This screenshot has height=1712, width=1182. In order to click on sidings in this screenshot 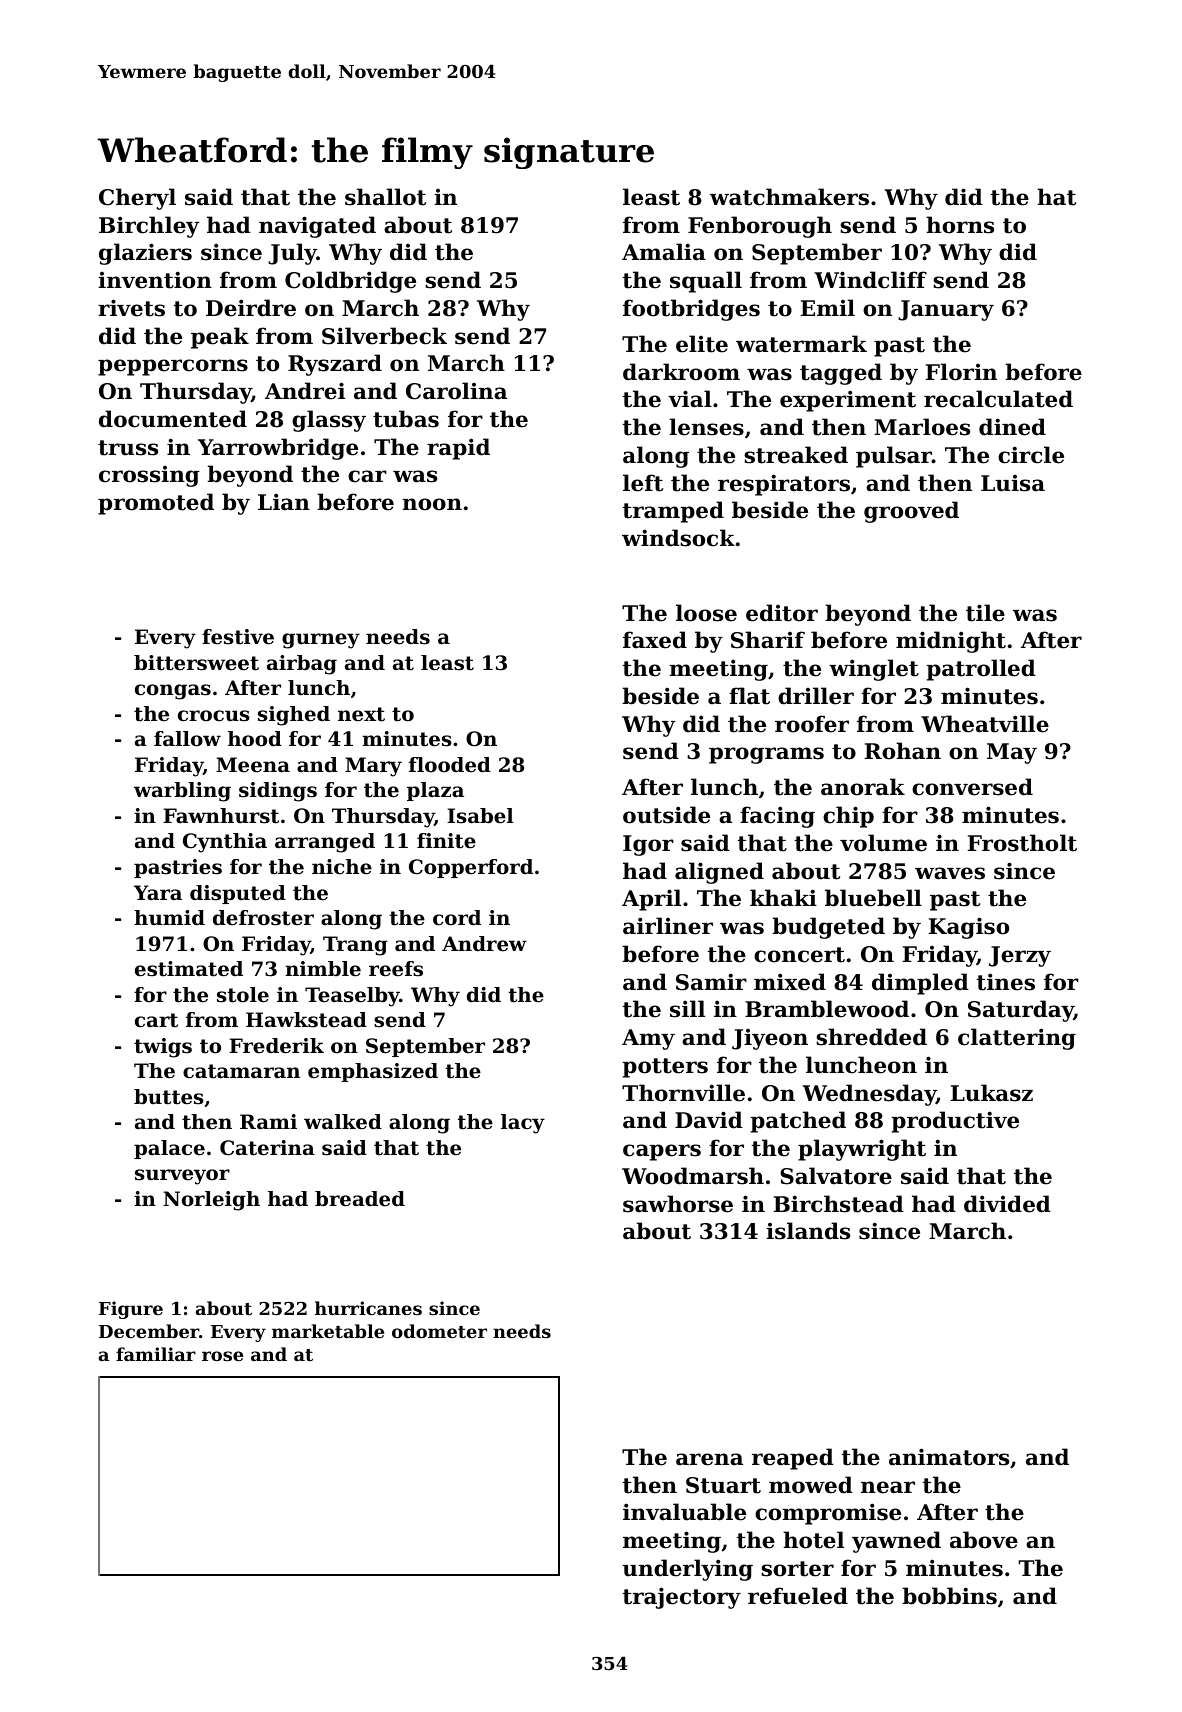, I will do `click(278, 792)`.
